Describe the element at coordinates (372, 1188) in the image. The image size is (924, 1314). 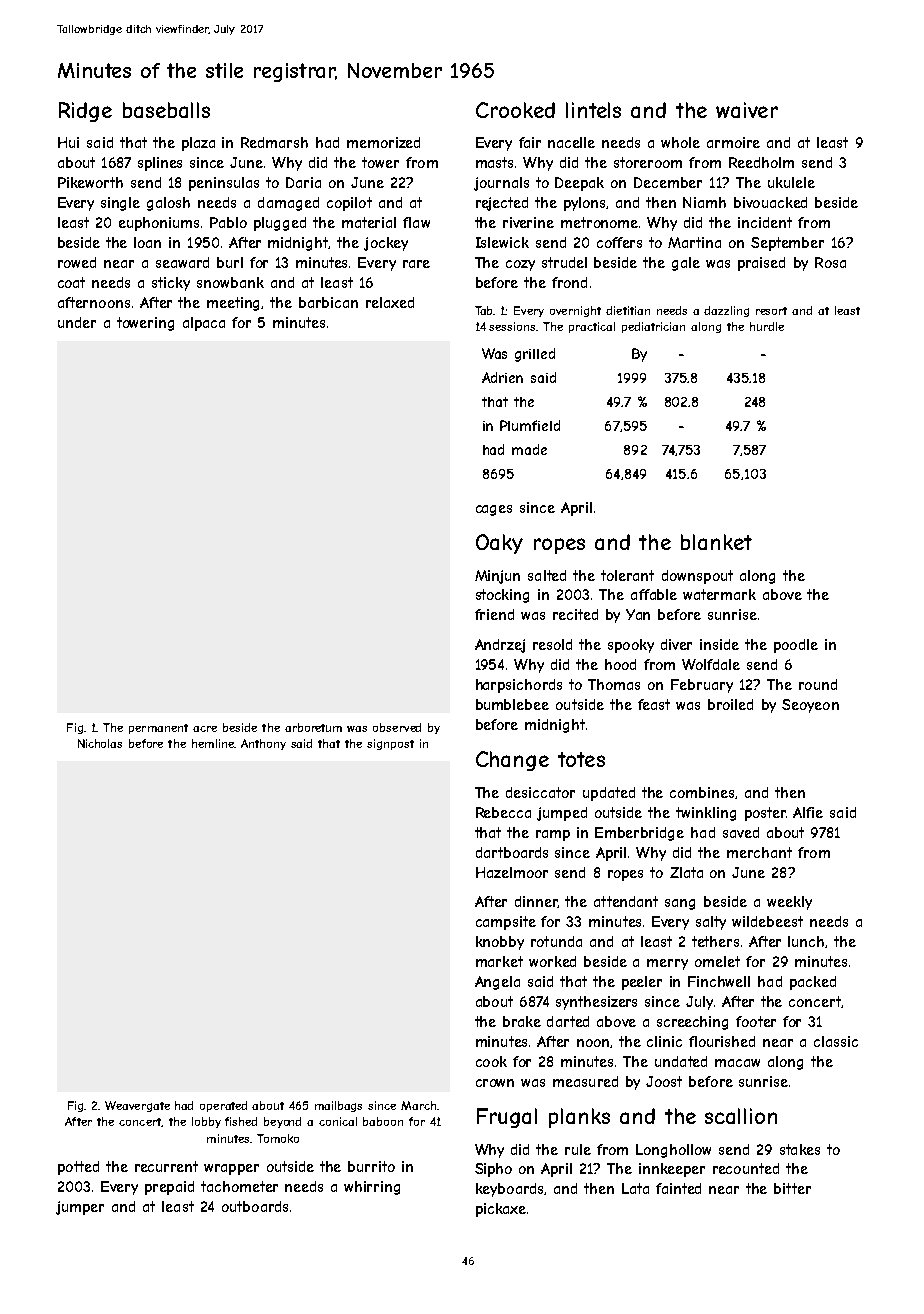
I see `whirring` at that location.
